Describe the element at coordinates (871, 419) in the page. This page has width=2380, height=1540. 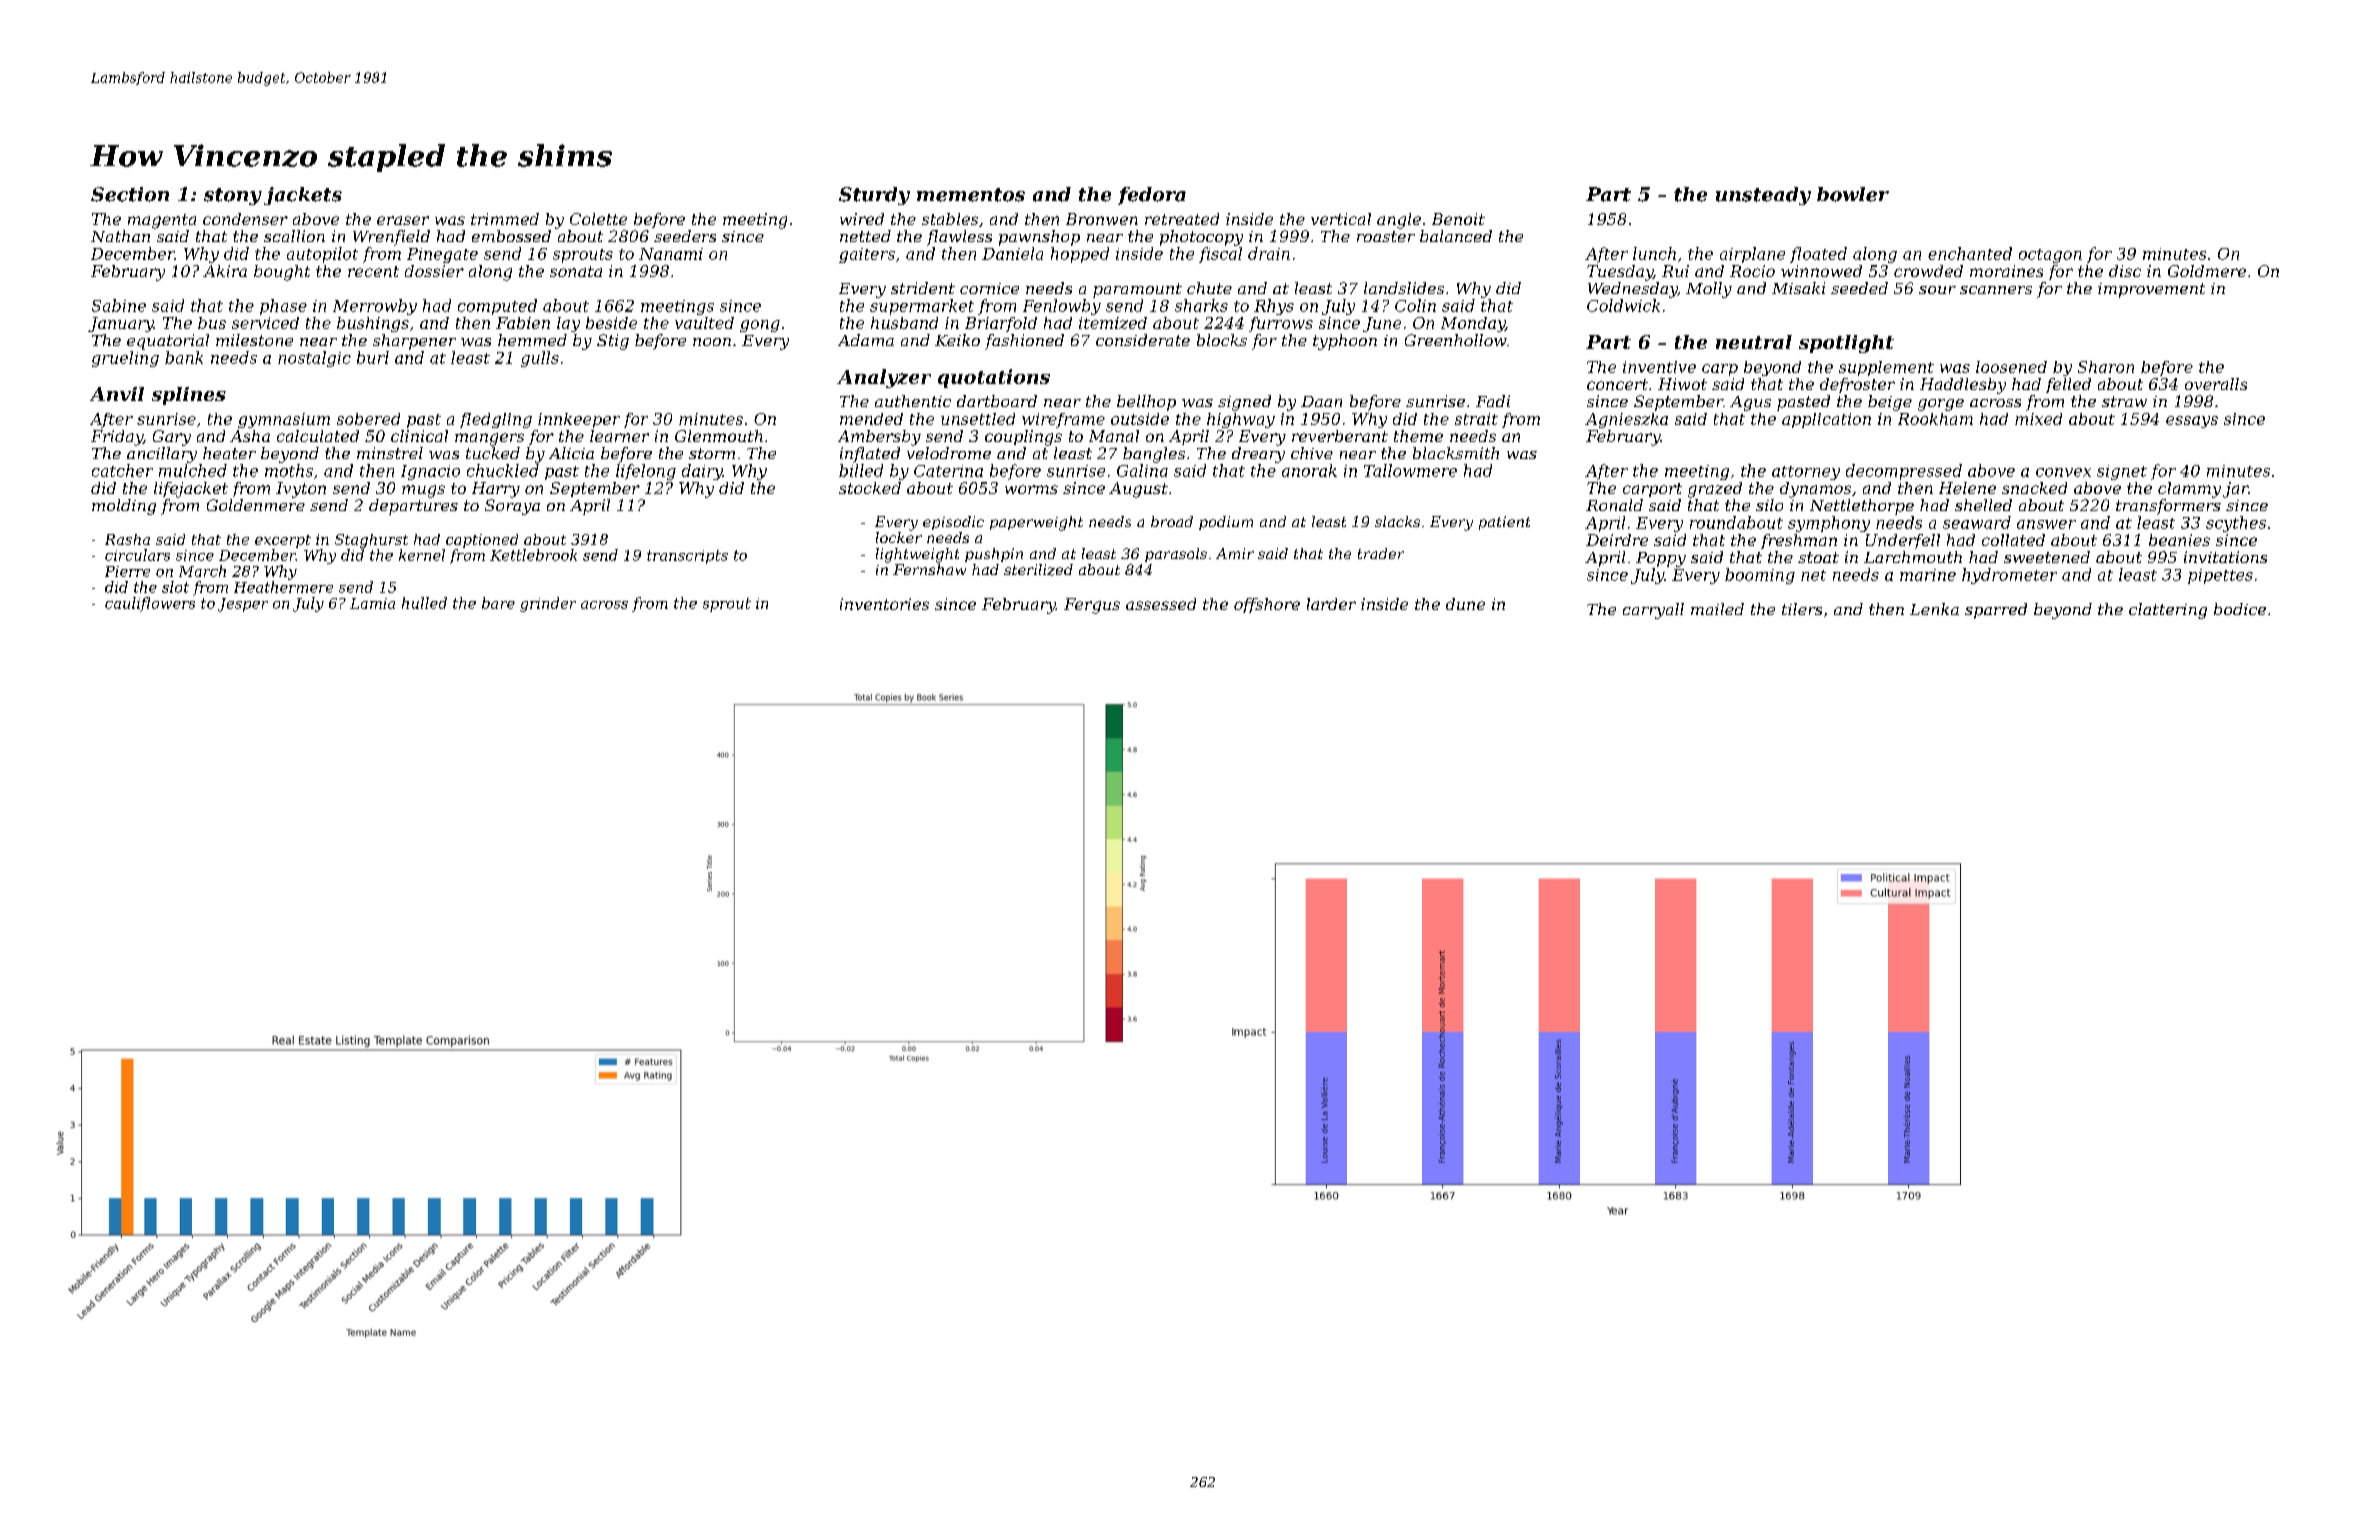
I see `mended` at that location.
